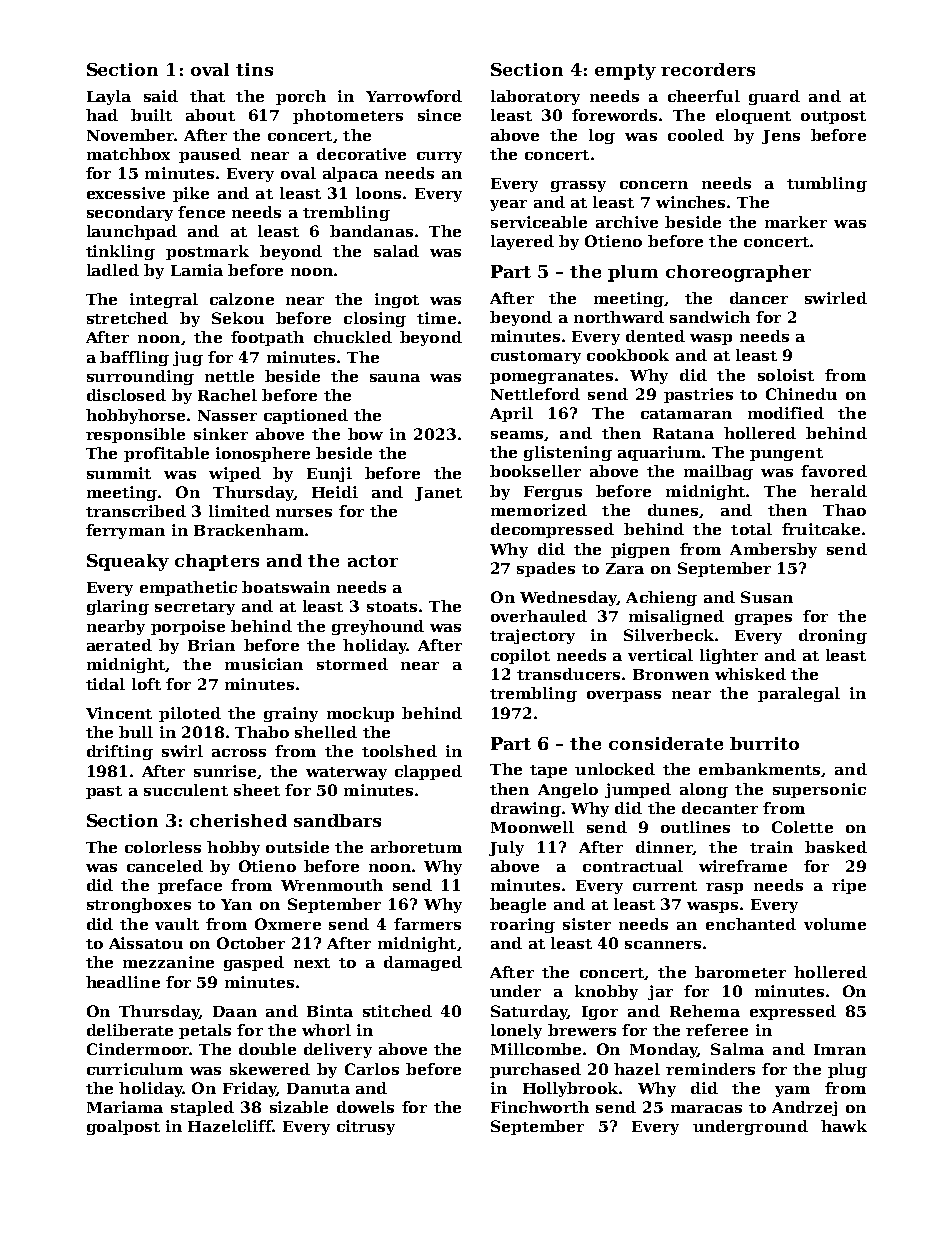 The height and width of the screenshot is (1233, 952). Describe the element at coordinates (365, 434) in the screenshot. I see `bow` at that location.
